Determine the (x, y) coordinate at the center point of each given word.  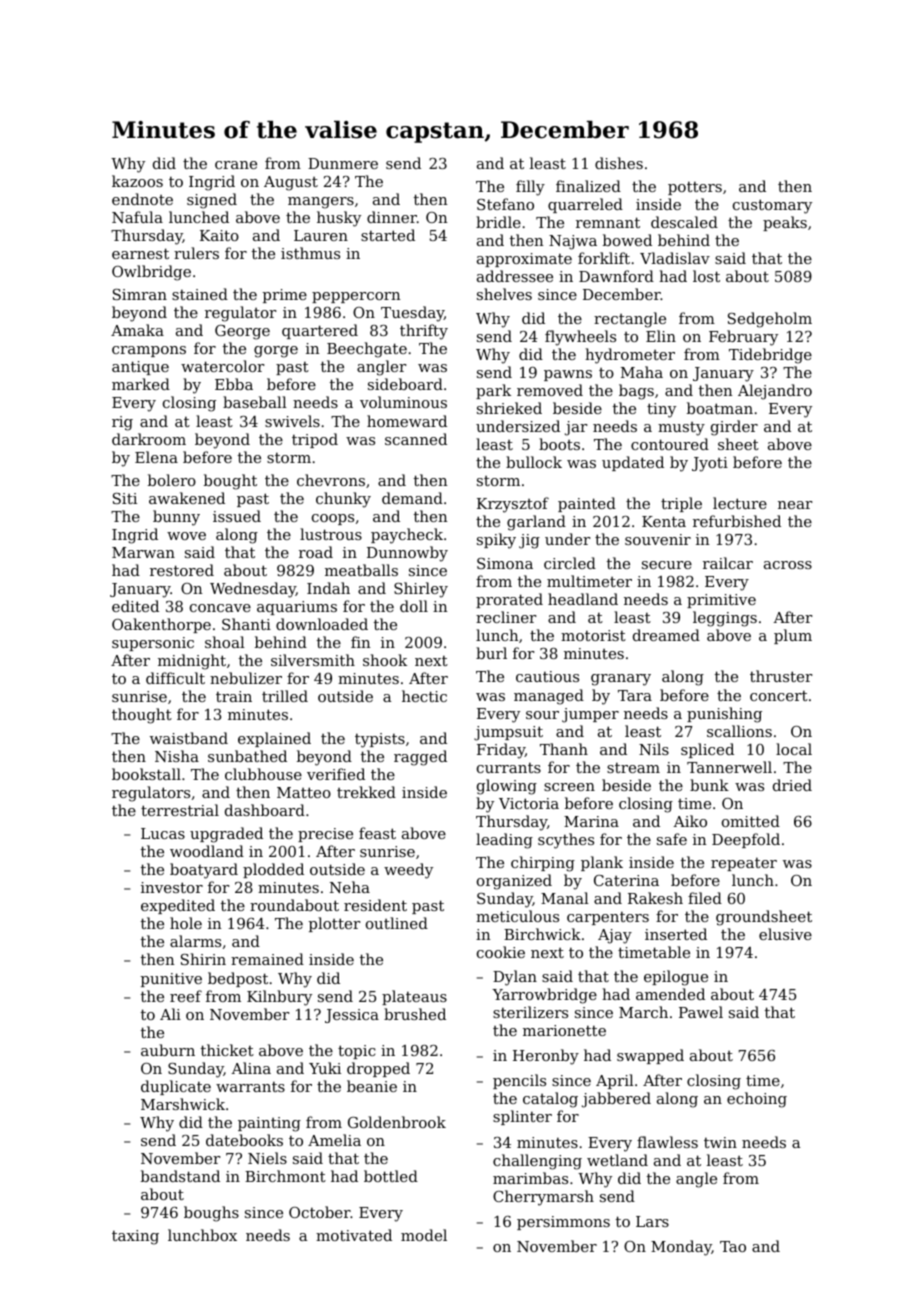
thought (142, 716)
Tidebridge (770, 356)
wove (186, 536)
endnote (142, 199)
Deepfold (746, 840)
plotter (334, 924)
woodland (207, 851)
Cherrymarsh (543, 1198)
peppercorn (356, 297)
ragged (420, 758)
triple (681, 504)
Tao (733, 1246)
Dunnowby (407, 554)
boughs (211, 1214)
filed (705, 898)
